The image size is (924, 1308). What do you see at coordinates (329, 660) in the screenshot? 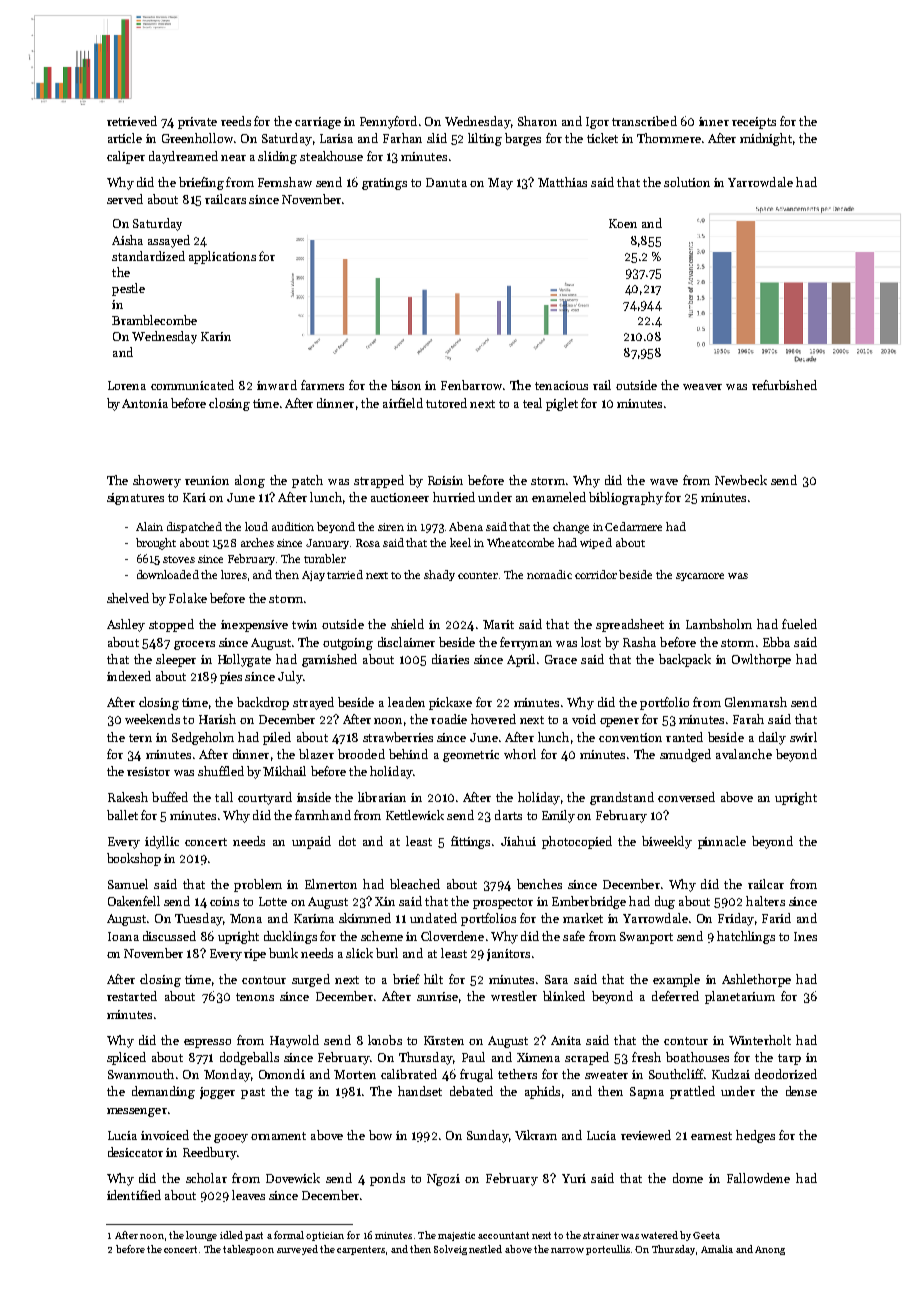
I see `garnished` at bounding box center [329, 660].
